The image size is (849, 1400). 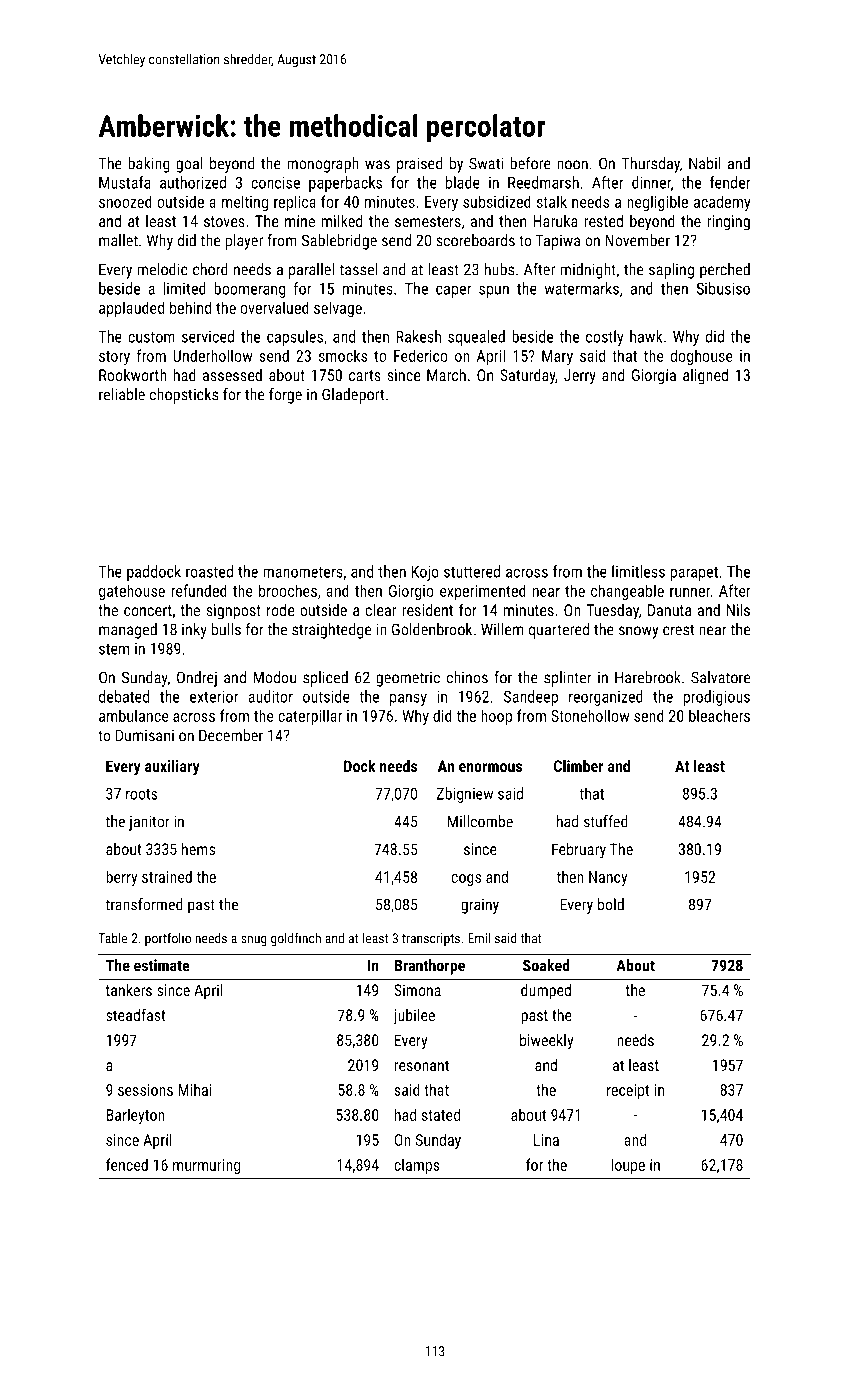 What do you see at coordinates (275, 183) in the page?
I see `concise` at bounding box center [275, 183].
